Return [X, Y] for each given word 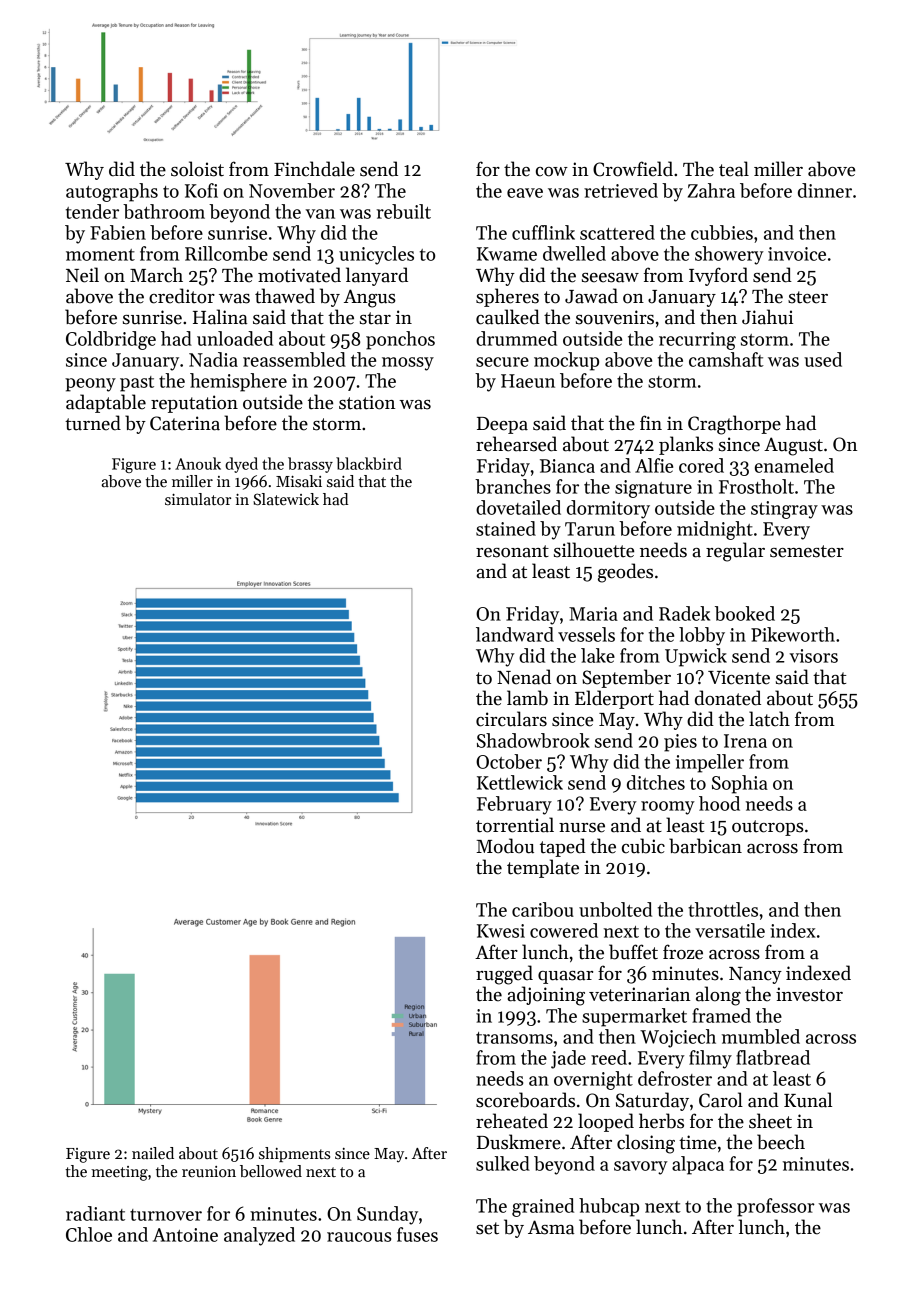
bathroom [164, 211]
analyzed [259, 1236]
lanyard [377, 276]
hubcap [609, 1207]
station [367, 402]
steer [808, 297]
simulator [198, 499]
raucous [359, 1237]
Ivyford [718, 276]
